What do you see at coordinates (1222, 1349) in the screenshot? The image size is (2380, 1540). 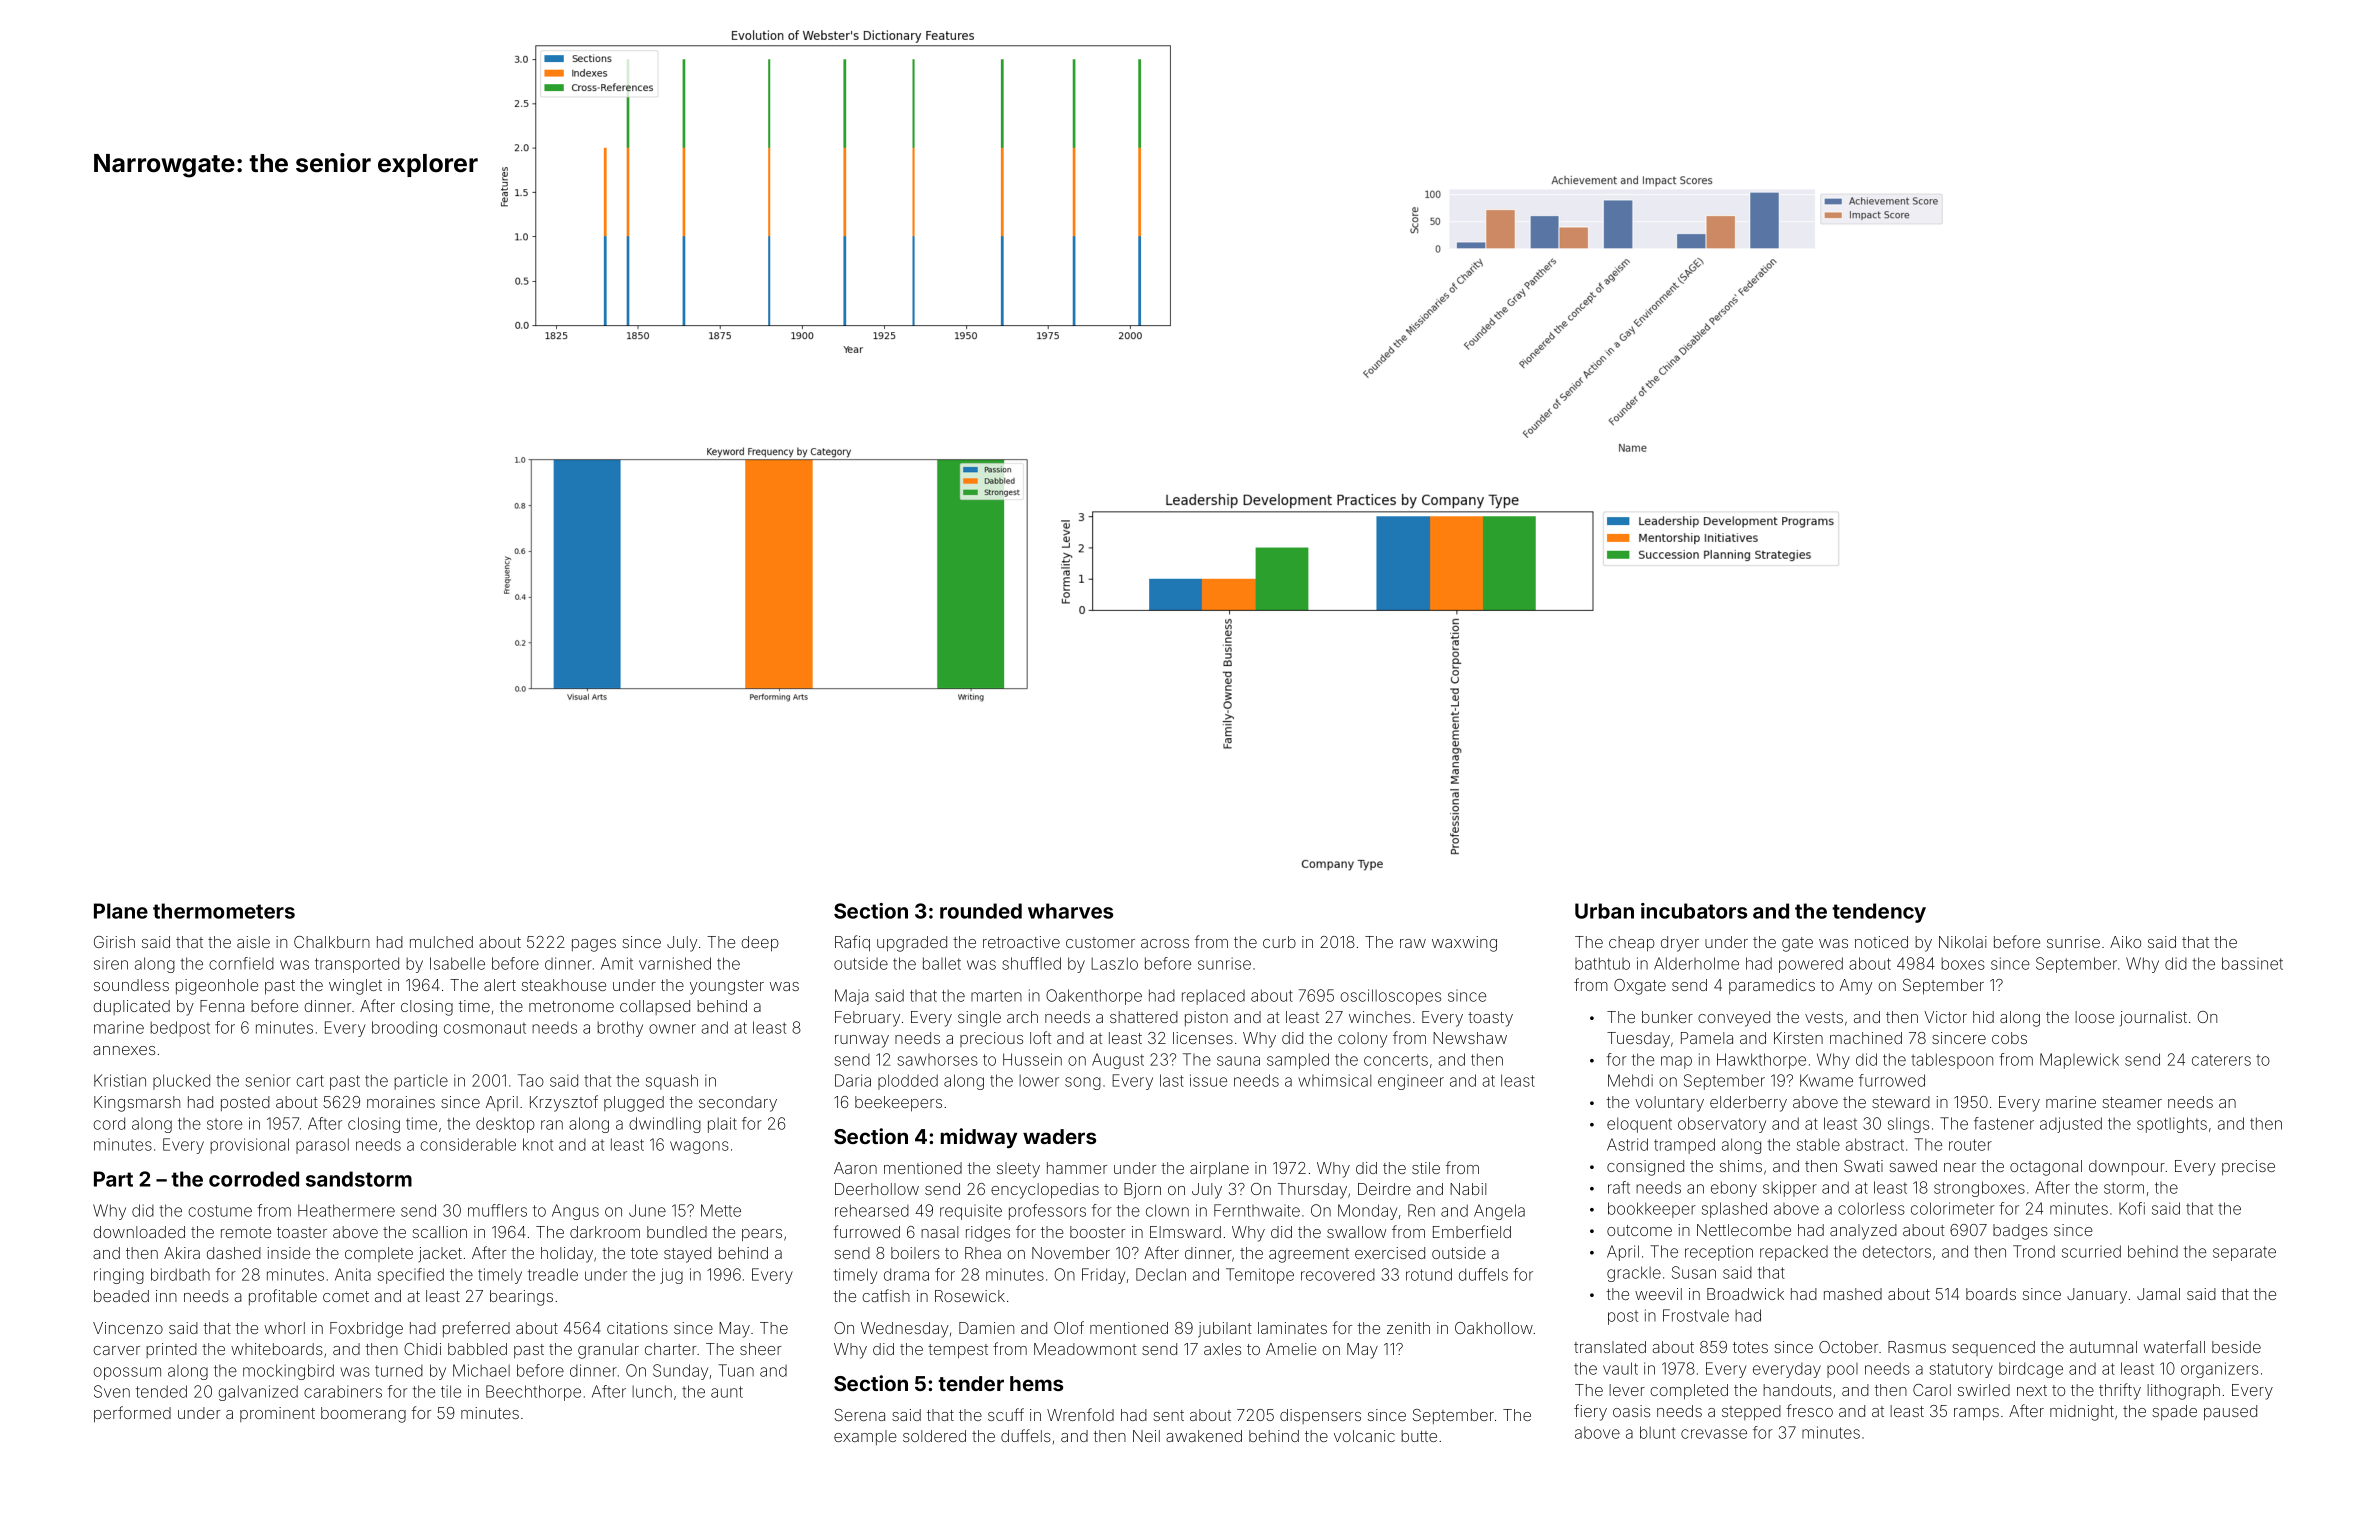 I see `axles` at bounding box center [1222, 1349].
